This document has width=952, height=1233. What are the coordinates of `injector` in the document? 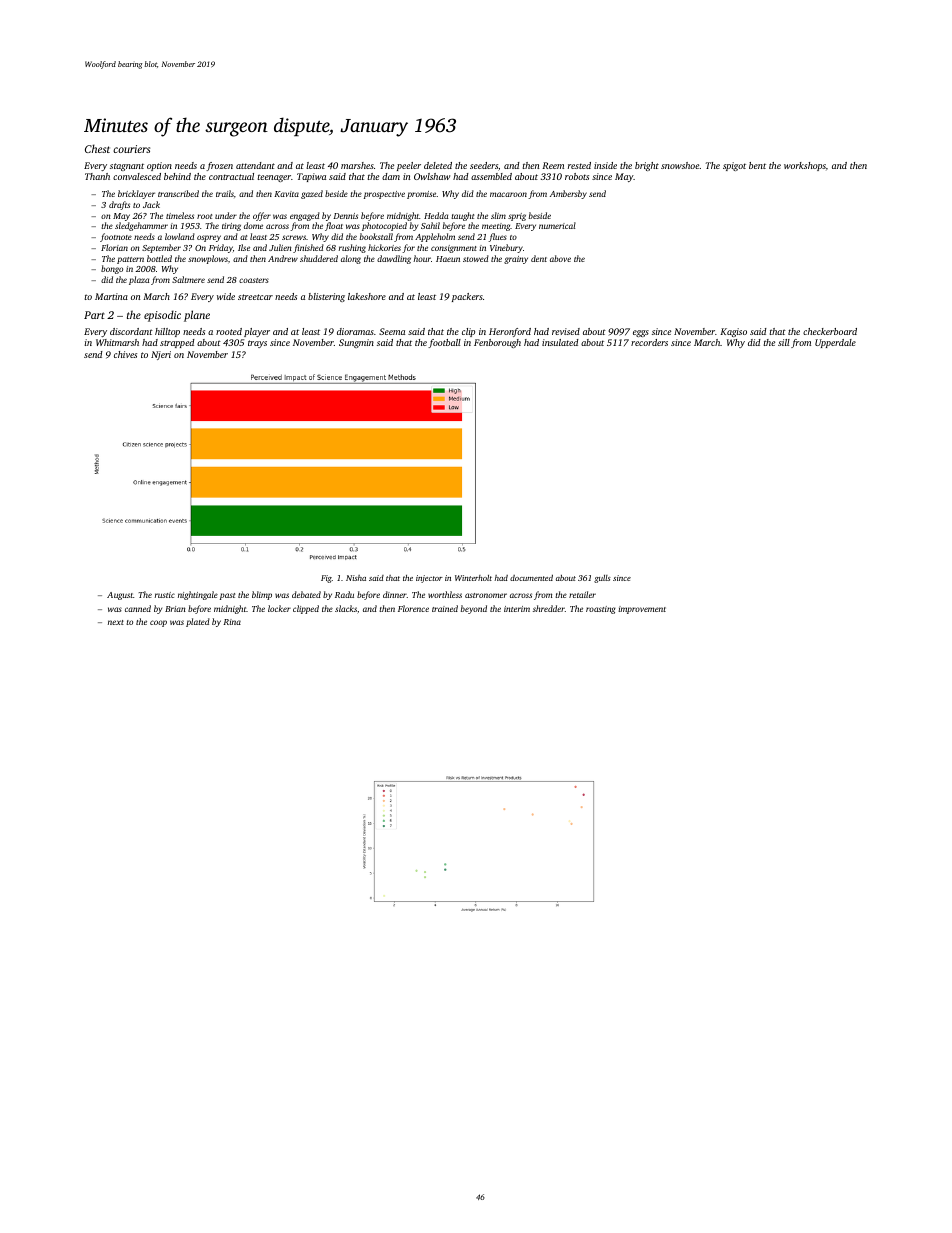 It's located at (429, 579).
